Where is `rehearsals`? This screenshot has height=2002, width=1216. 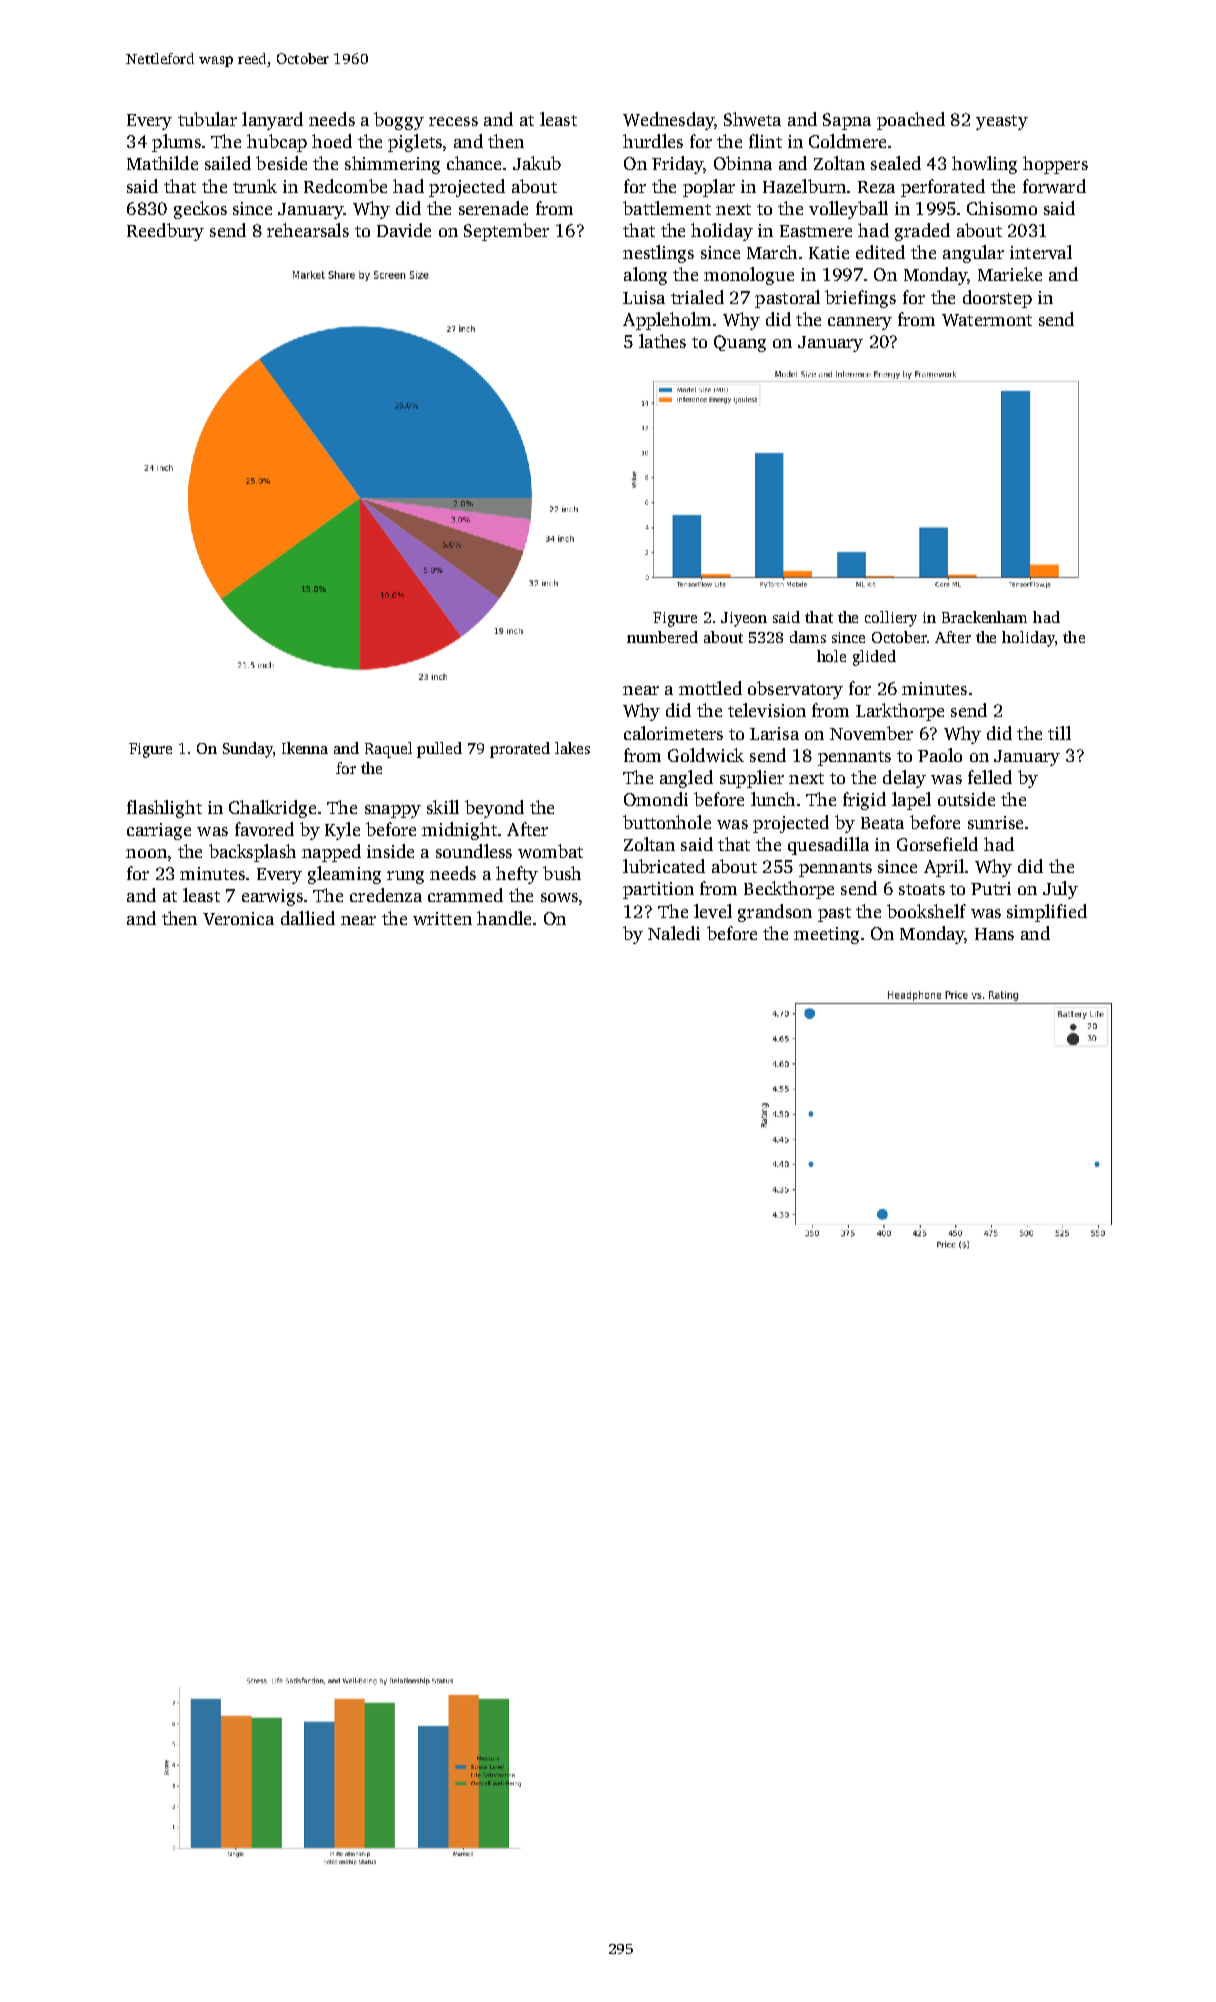 rehearsals is located at coordinates (308, 230).
